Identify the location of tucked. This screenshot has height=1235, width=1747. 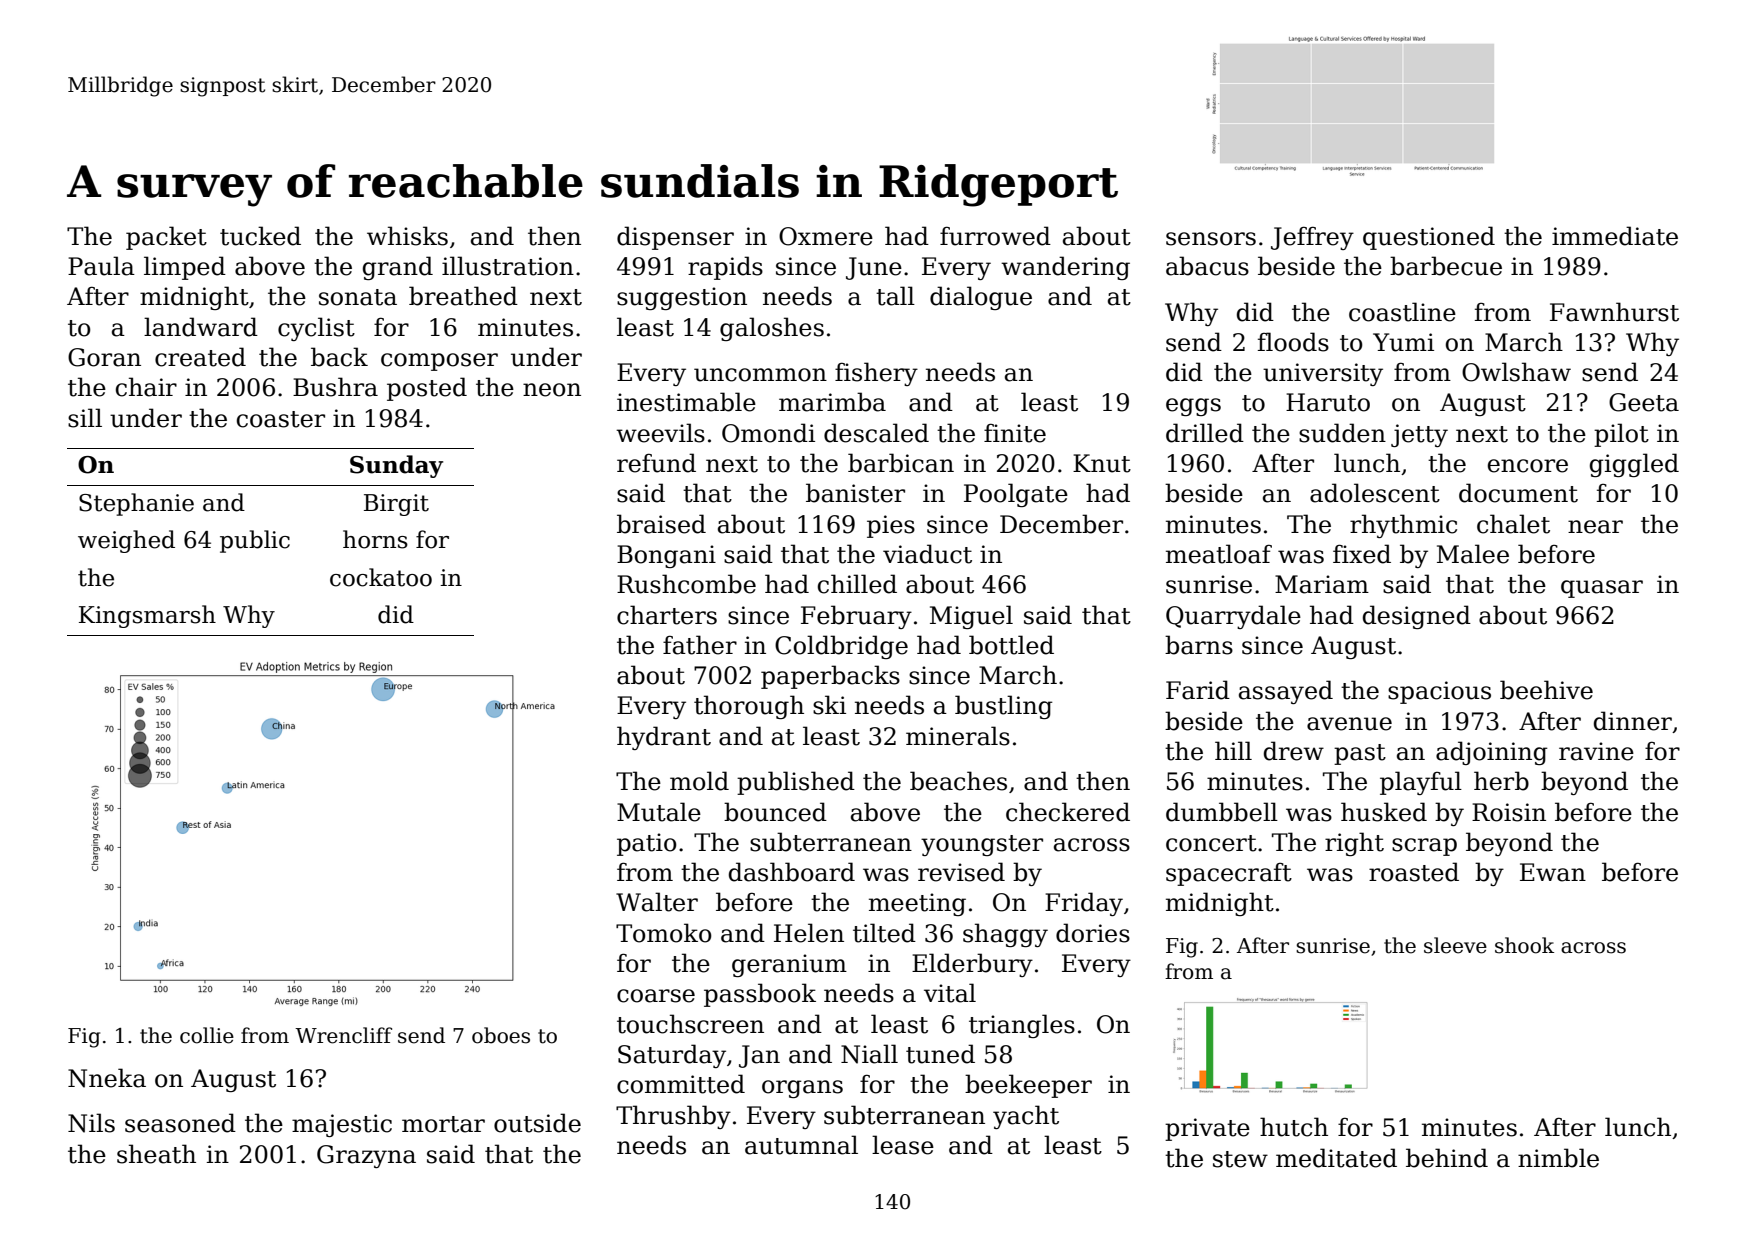
(260, 236).
